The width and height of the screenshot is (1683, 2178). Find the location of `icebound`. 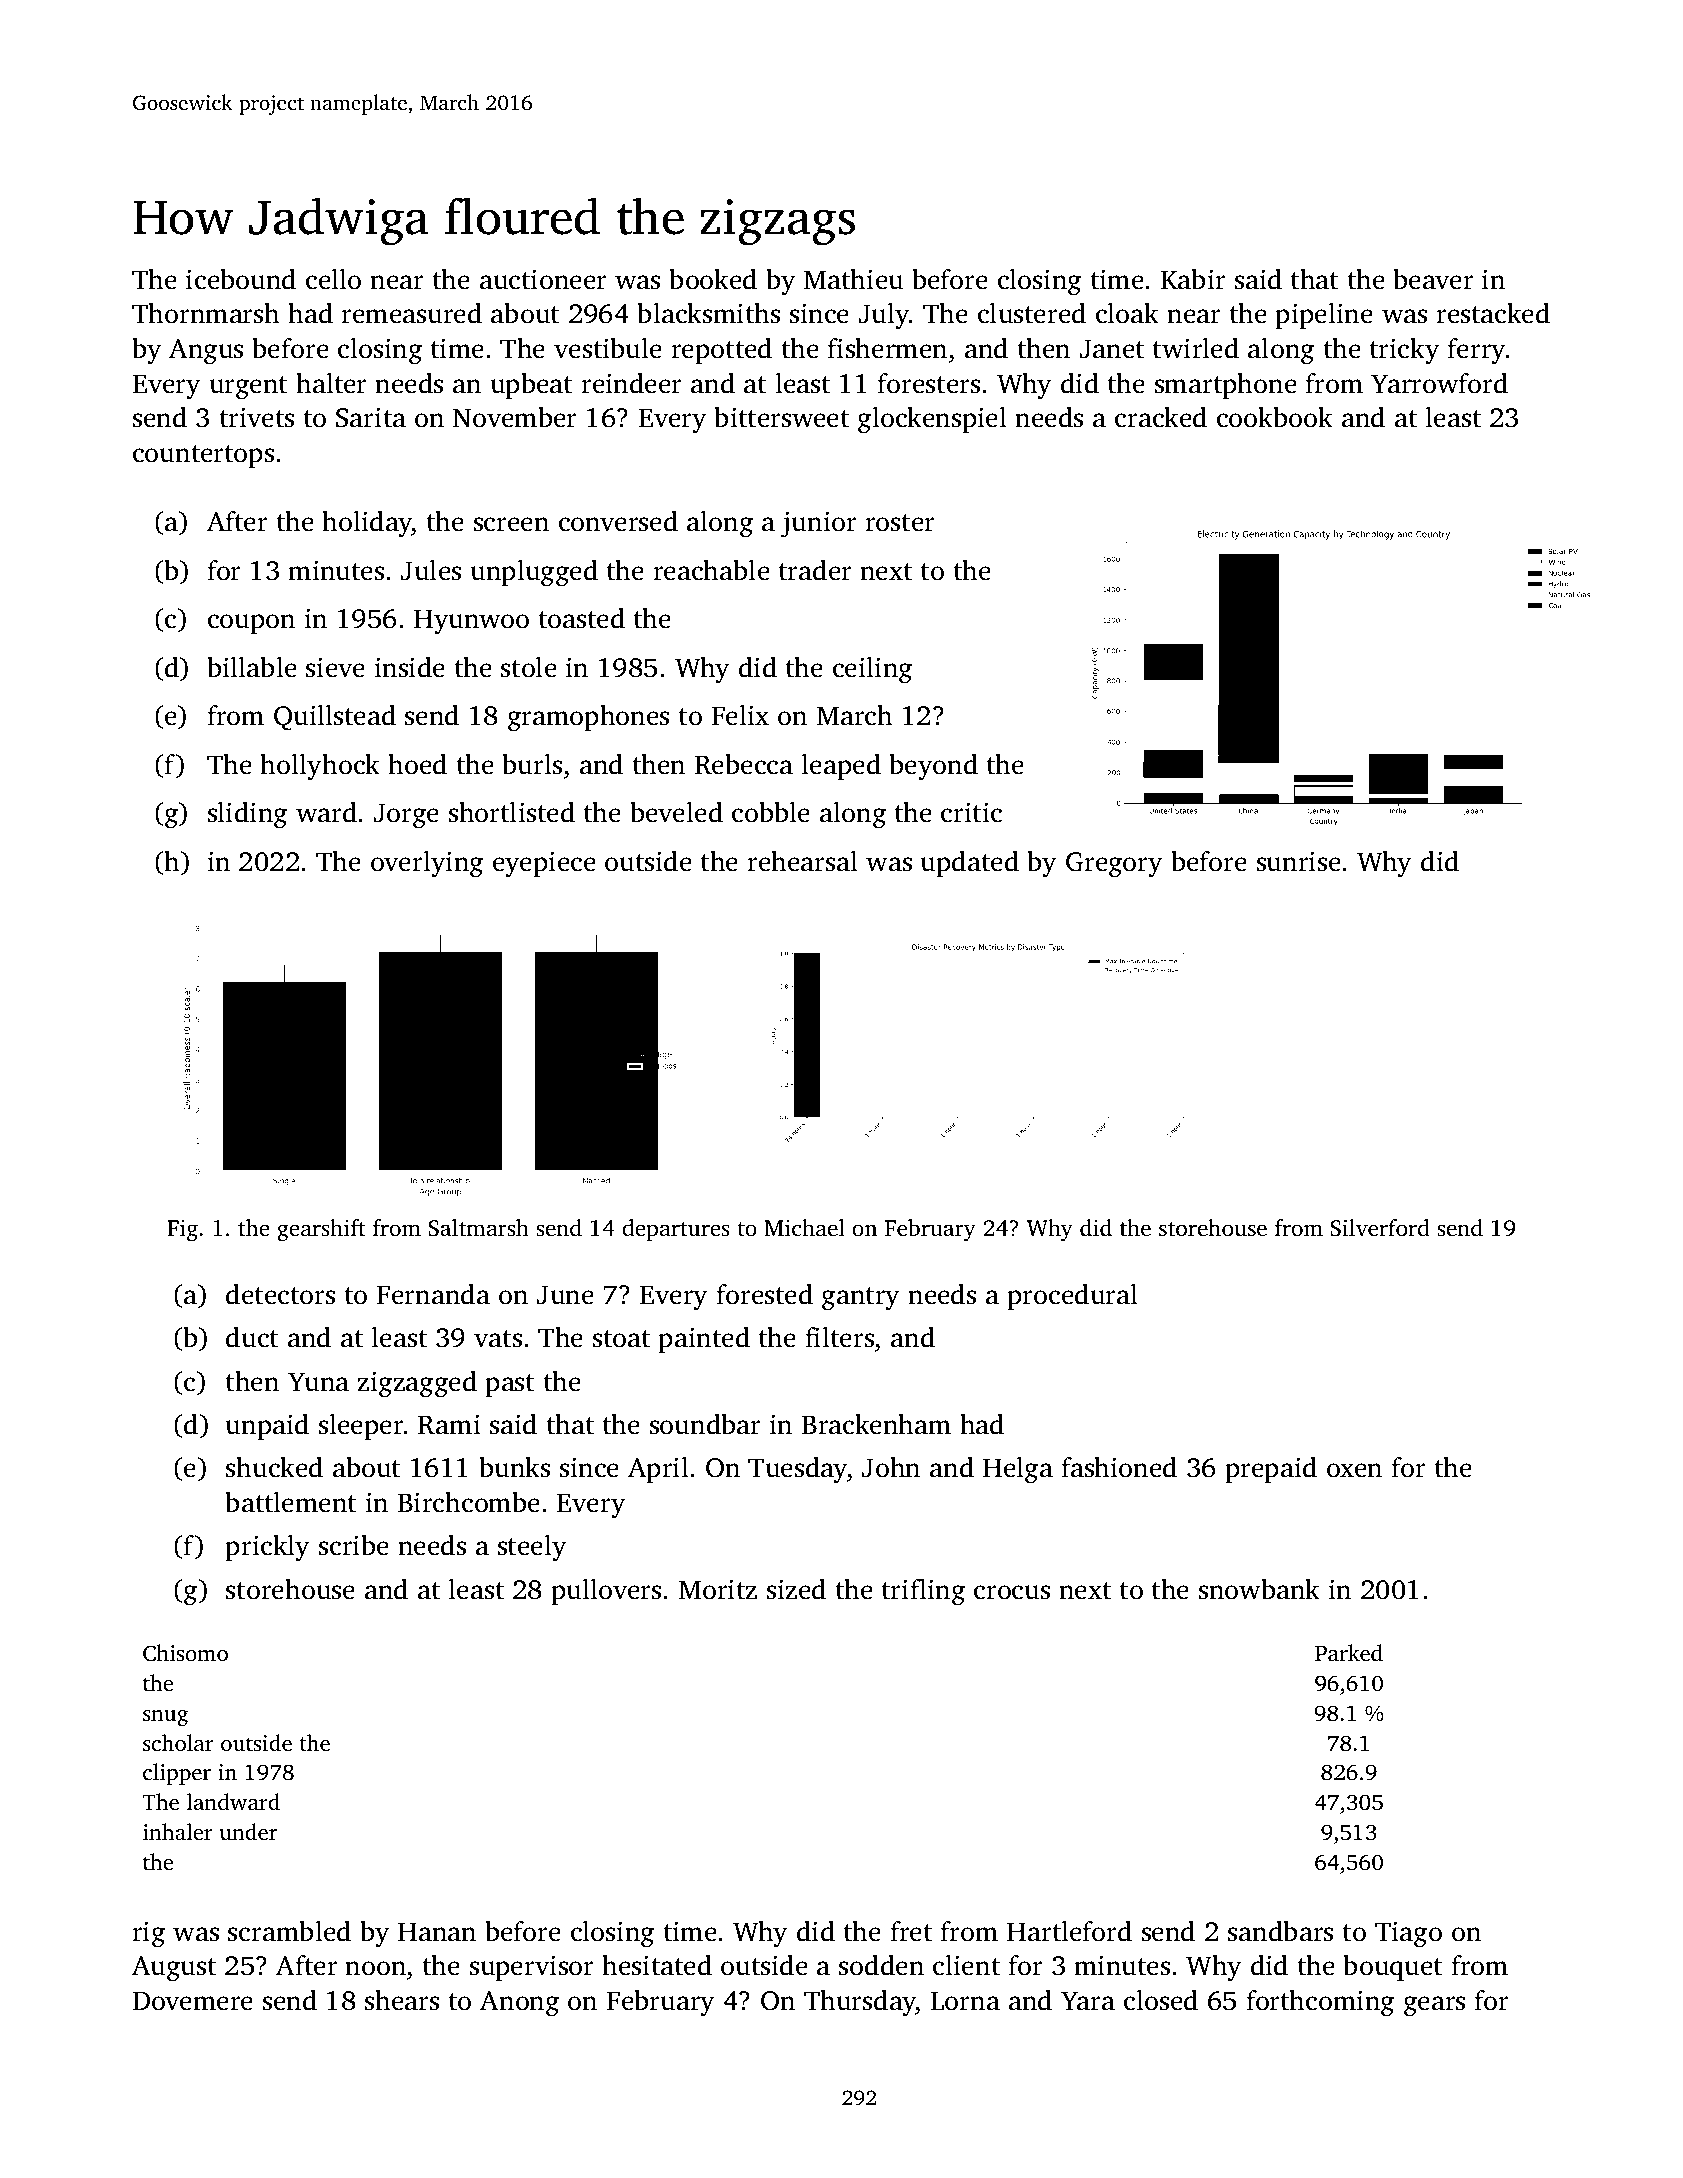

icebound is located at coordinates (241, 279).
